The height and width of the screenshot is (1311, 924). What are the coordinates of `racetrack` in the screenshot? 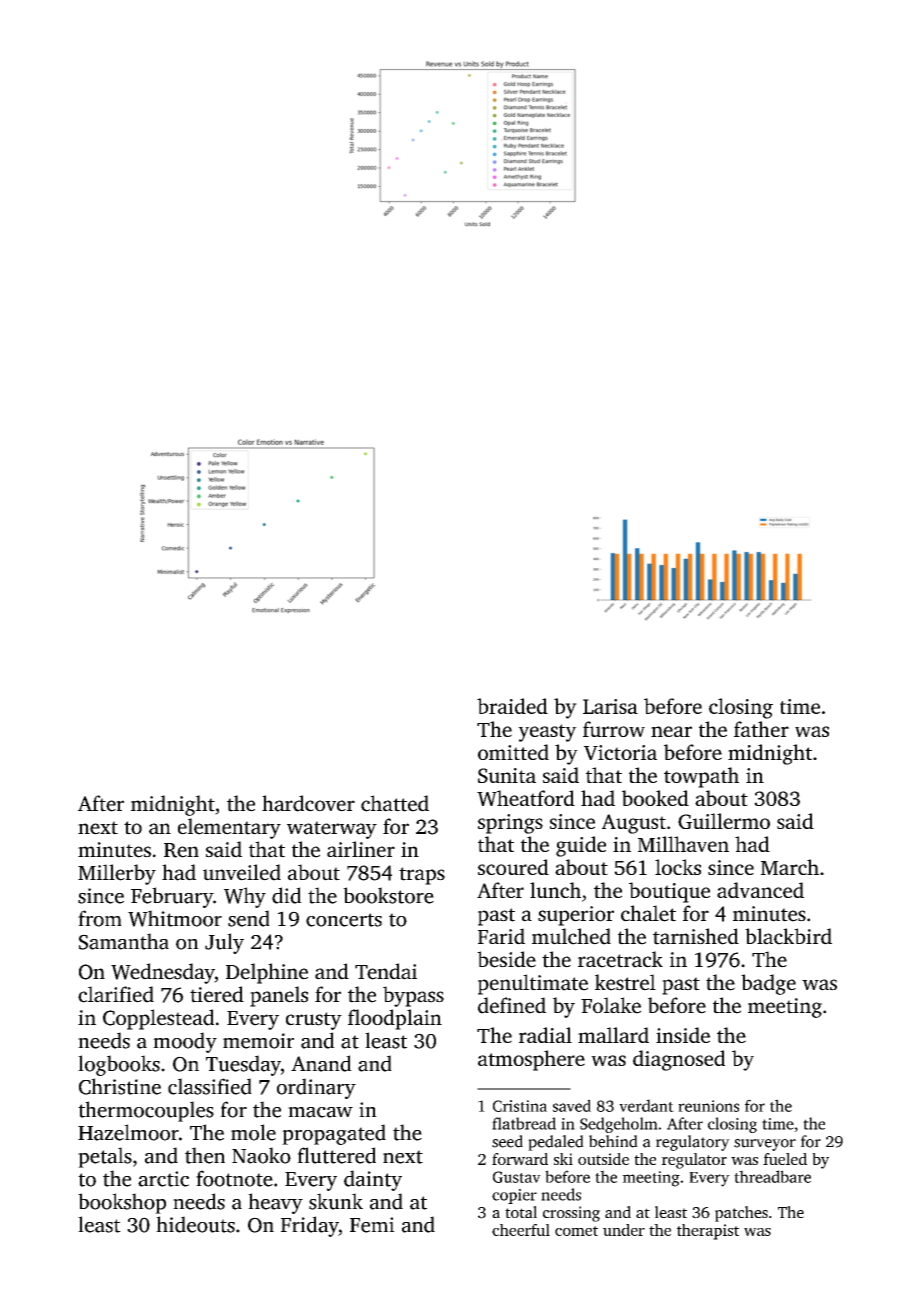 It's located at (620, 959).
